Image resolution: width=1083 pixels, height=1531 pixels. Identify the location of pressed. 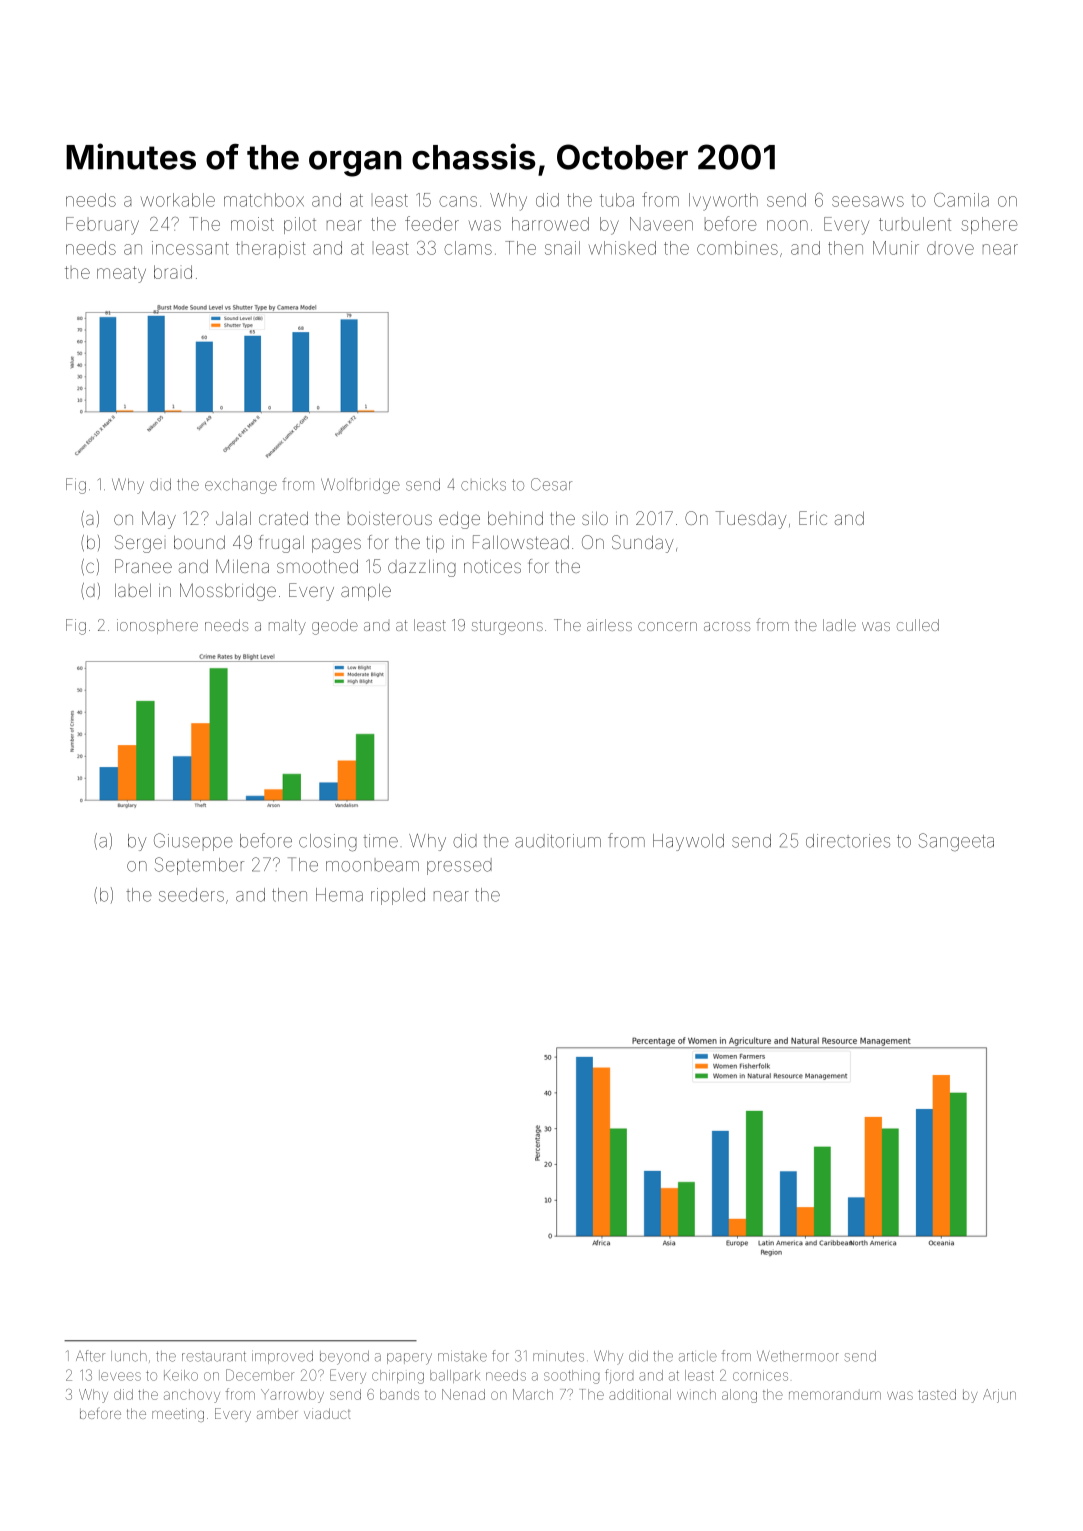
(459, 866).
